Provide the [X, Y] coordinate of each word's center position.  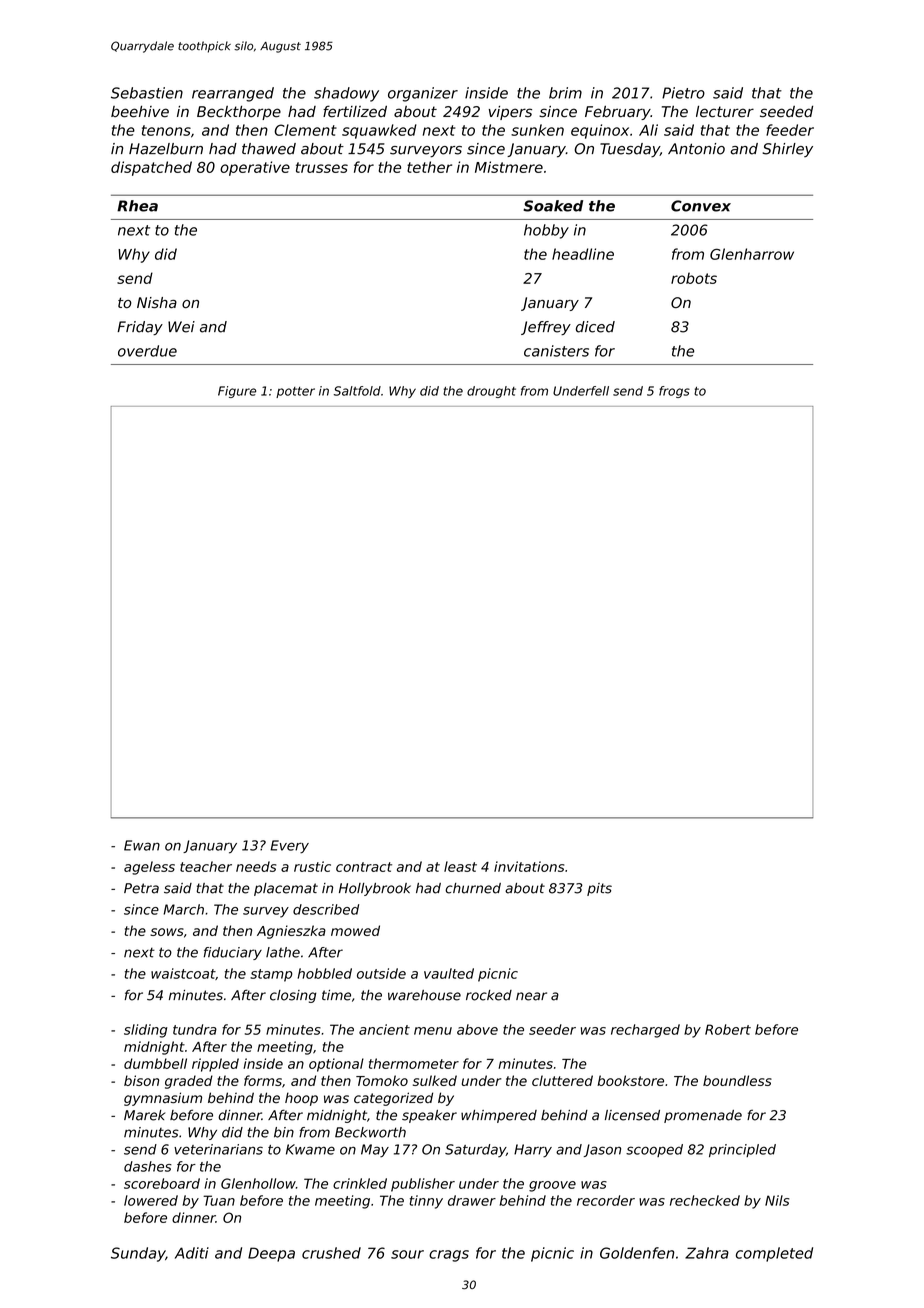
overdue [147, 351]
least [460, 866]
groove [552, 1186]
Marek [144, 1115]
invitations [529, 866]
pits [599, 889]
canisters [556, 351]
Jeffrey [546, 328]
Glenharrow [752, 254]
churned [473, 888]
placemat [286, 889]
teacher [206, 866]
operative [255, 168]
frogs [674, 392]
